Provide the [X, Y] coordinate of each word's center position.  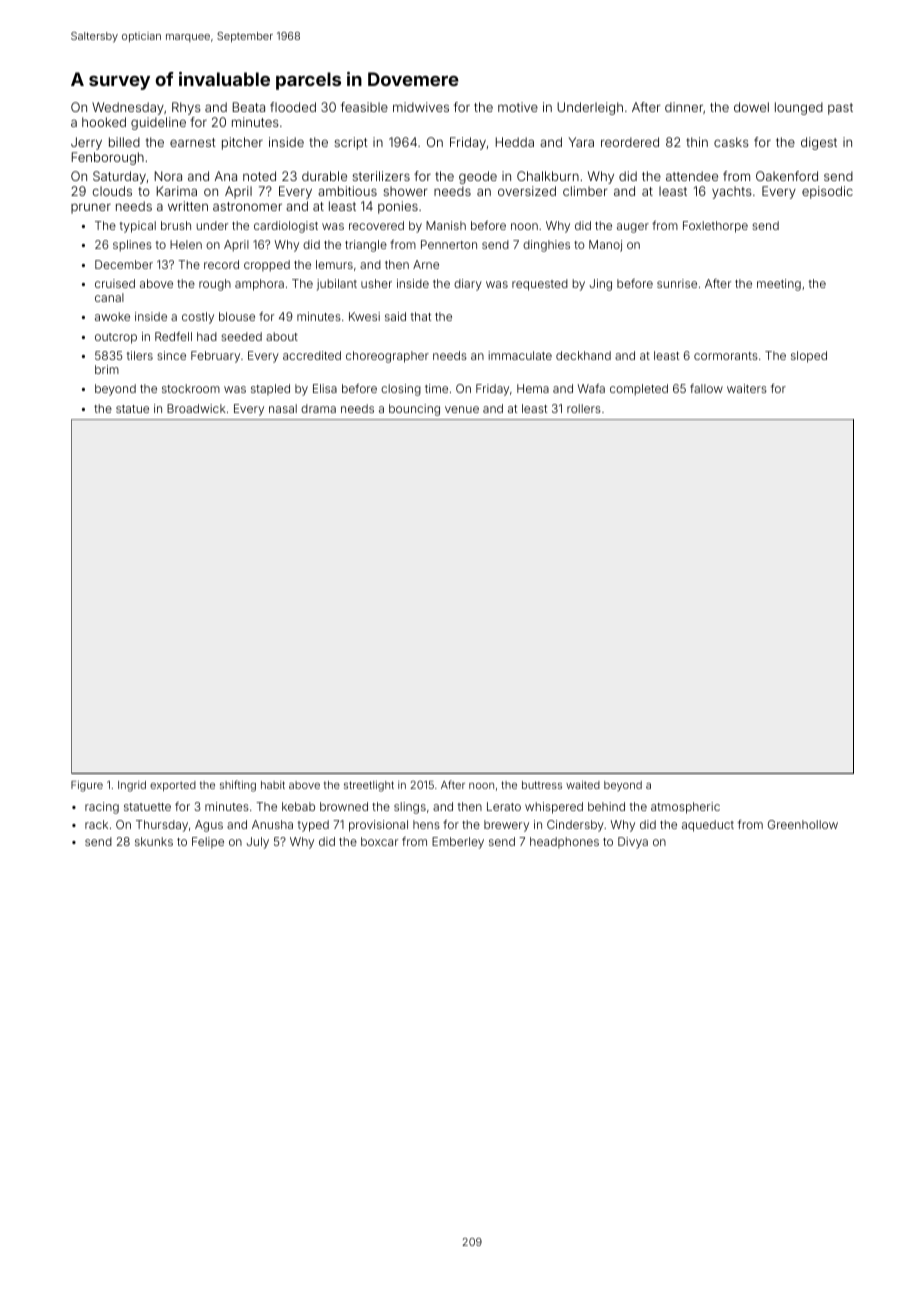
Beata [249, 107]
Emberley [458, 843]
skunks [154, 841]
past [840, 109]
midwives [421, 107]
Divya [633, 843]
